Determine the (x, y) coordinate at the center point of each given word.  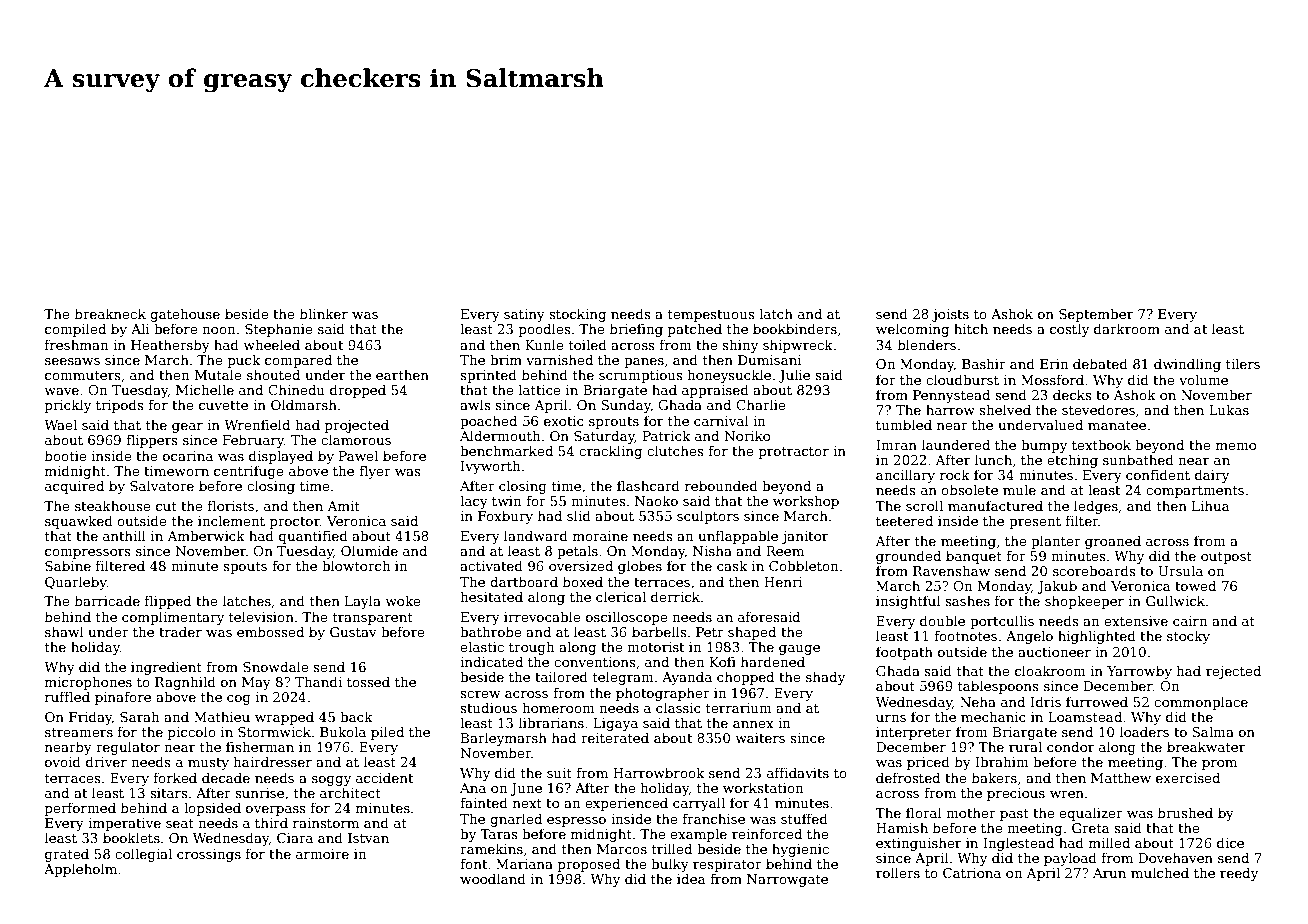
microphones (88, 683)
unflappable (738, 537)
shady (825, 678)
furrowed (1097, 701)
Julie (794, 376)
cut (166, 506)
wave (61, 391)
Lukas (1229, 409)
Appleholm (80, 870)
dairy (1212, 476)
